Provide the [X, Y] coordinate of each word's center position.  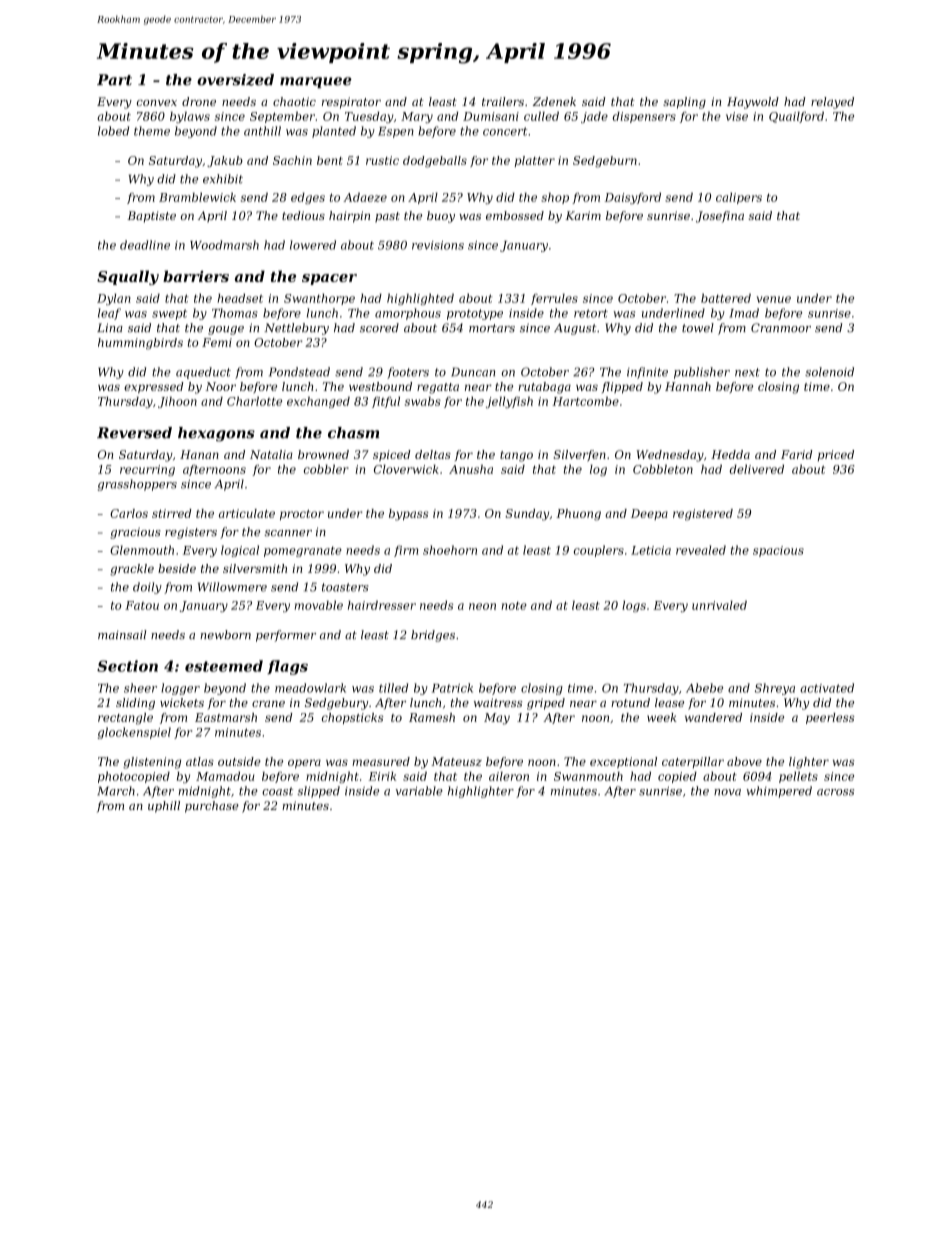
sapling [684, 103]
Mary [417, 117]
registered [703, 515]
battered [726, 298]
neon [482, 606]
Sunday [527, 515]
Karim [583, 215]
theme [152, 131]
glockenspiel [134, 733]
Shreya [775, 689]
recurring [147, 470]
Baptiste [151, 217]
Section [127, 666]
